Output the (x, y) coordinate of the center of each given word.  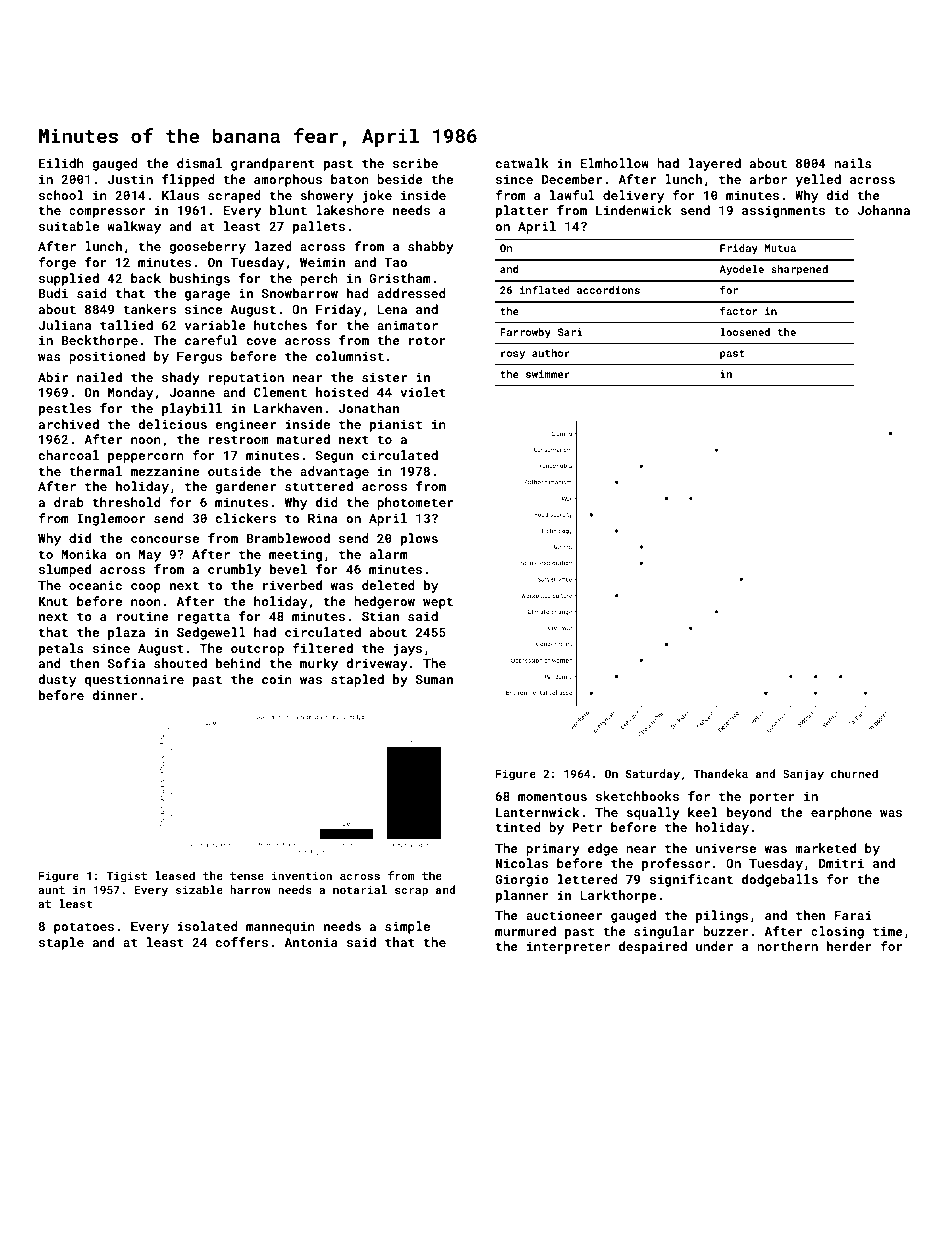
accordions (608, 290)
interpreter (568, 947)
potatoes (84, 928)
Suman (434, 679)
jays (408, 649)
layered (715, 164)
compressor (107, 213)
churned (854, 773)
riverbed (292, 585)
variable (215, 325)
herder (849, 946)
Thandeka (720, 773)
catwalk (522, 163)
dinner (115, 695)
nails (853, 163)
